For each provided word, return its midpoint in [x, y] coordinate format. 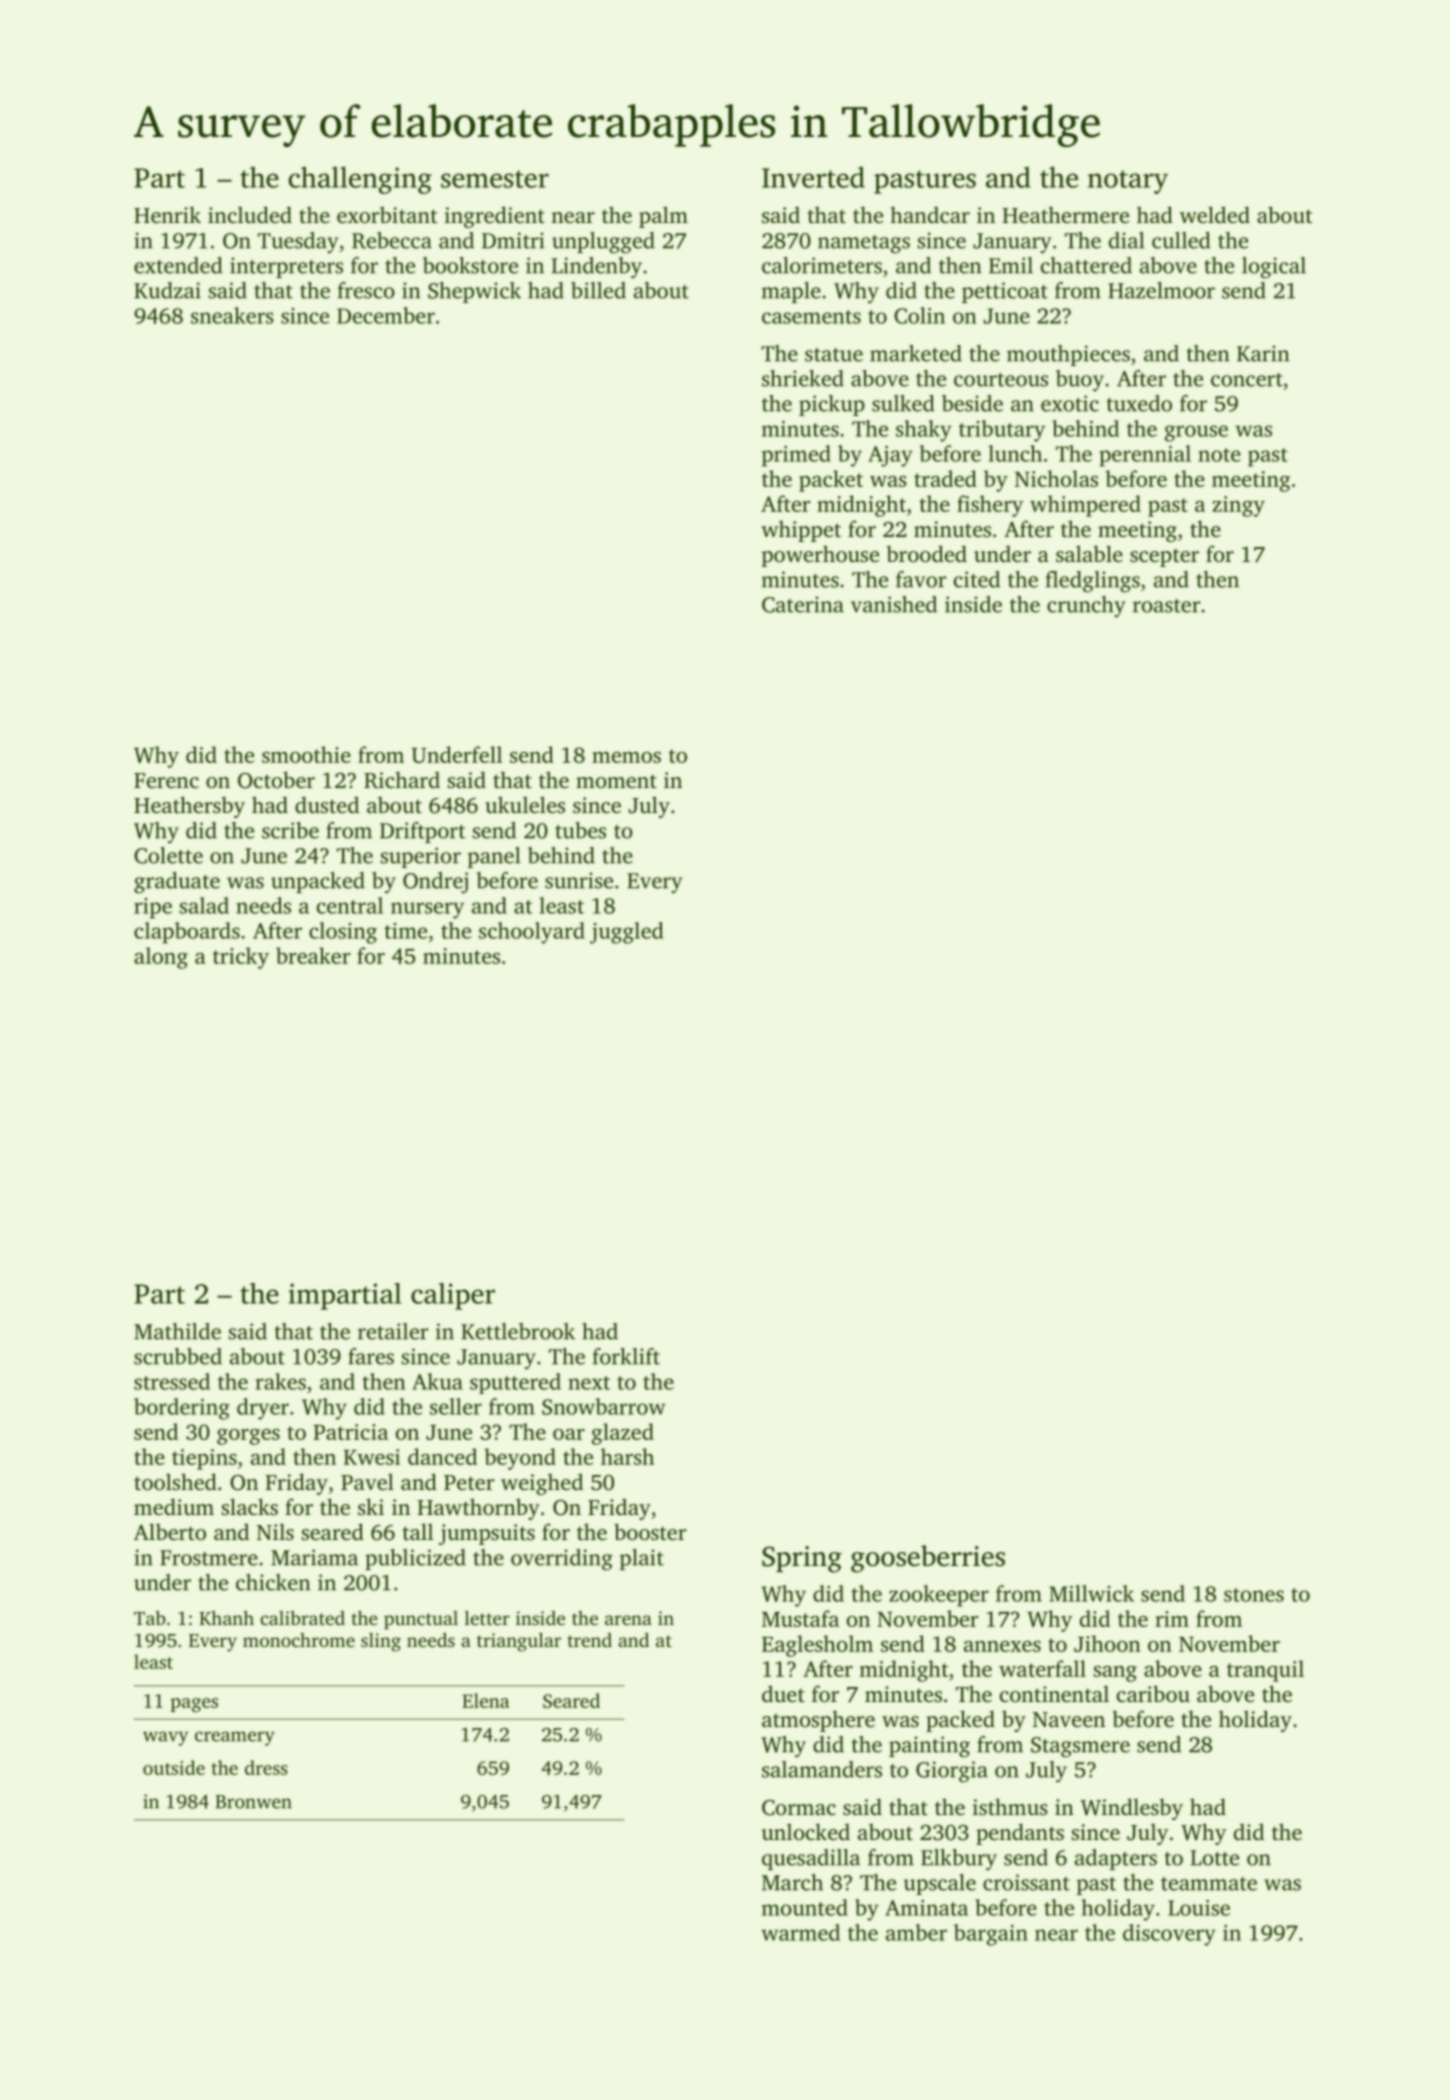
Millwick [1091, 1593]
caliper [453, 1296]
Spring [802, 1559]
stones [1254, 1595]
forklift [626, 1356]
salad [204, 905]
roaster [1166, 606]
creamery [235, 1738]
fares [371, 1356]
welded [1215, 214]
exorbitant [387, 214]
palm [663, 217]
